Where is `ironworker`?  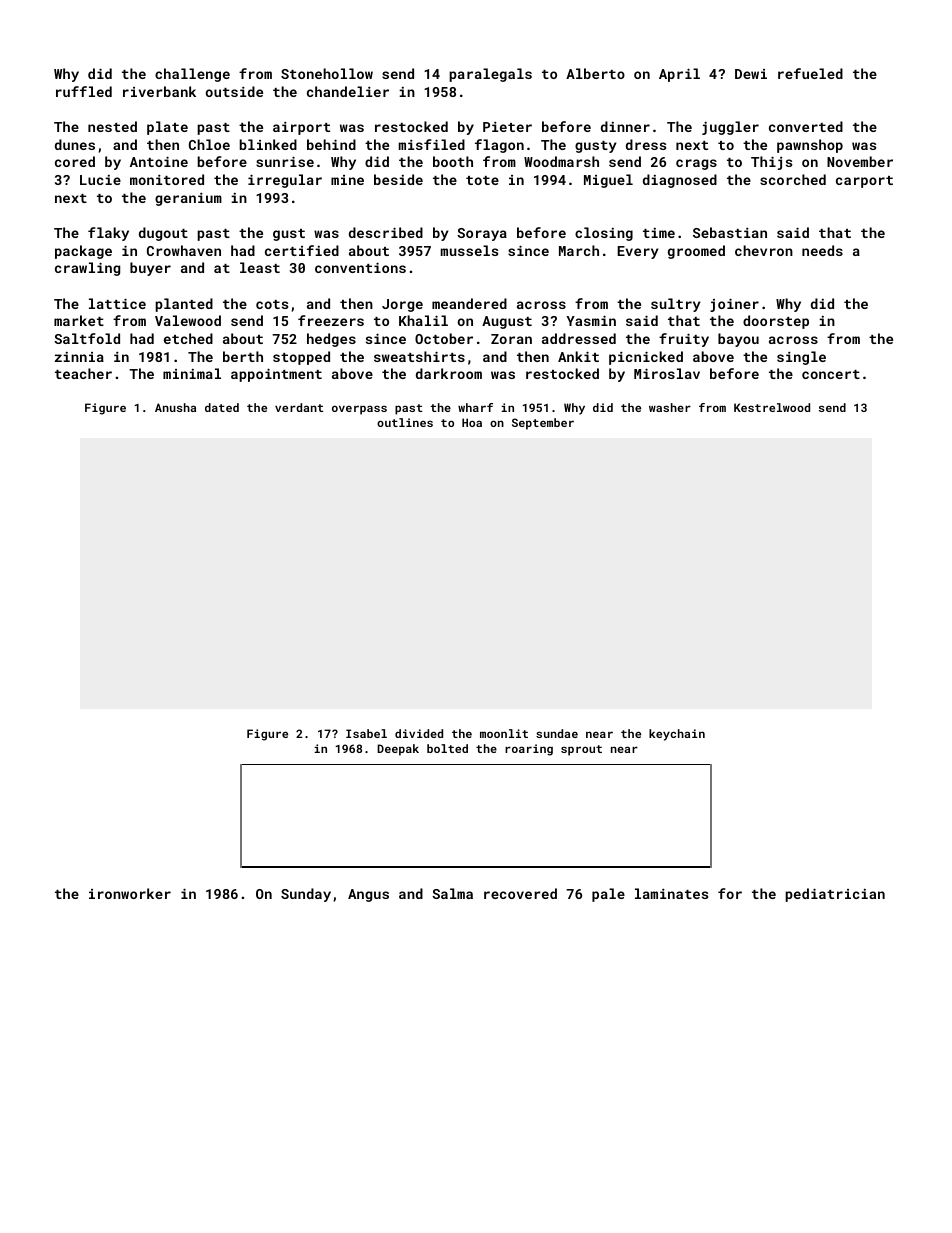 ironworker is located at coordinates (130, 893).
